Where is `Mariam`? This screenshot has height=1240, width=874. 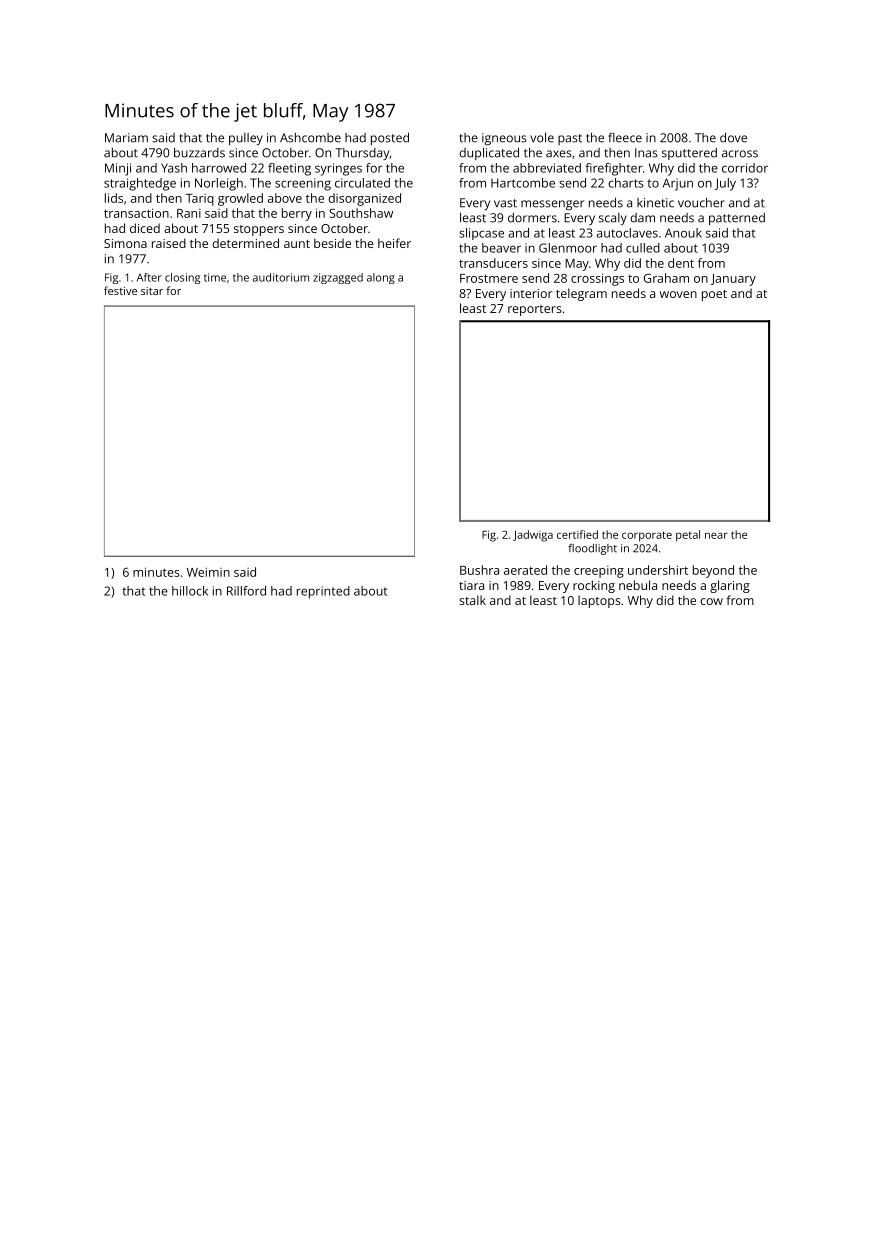
Mariam is located at coordinates (126, 138).
